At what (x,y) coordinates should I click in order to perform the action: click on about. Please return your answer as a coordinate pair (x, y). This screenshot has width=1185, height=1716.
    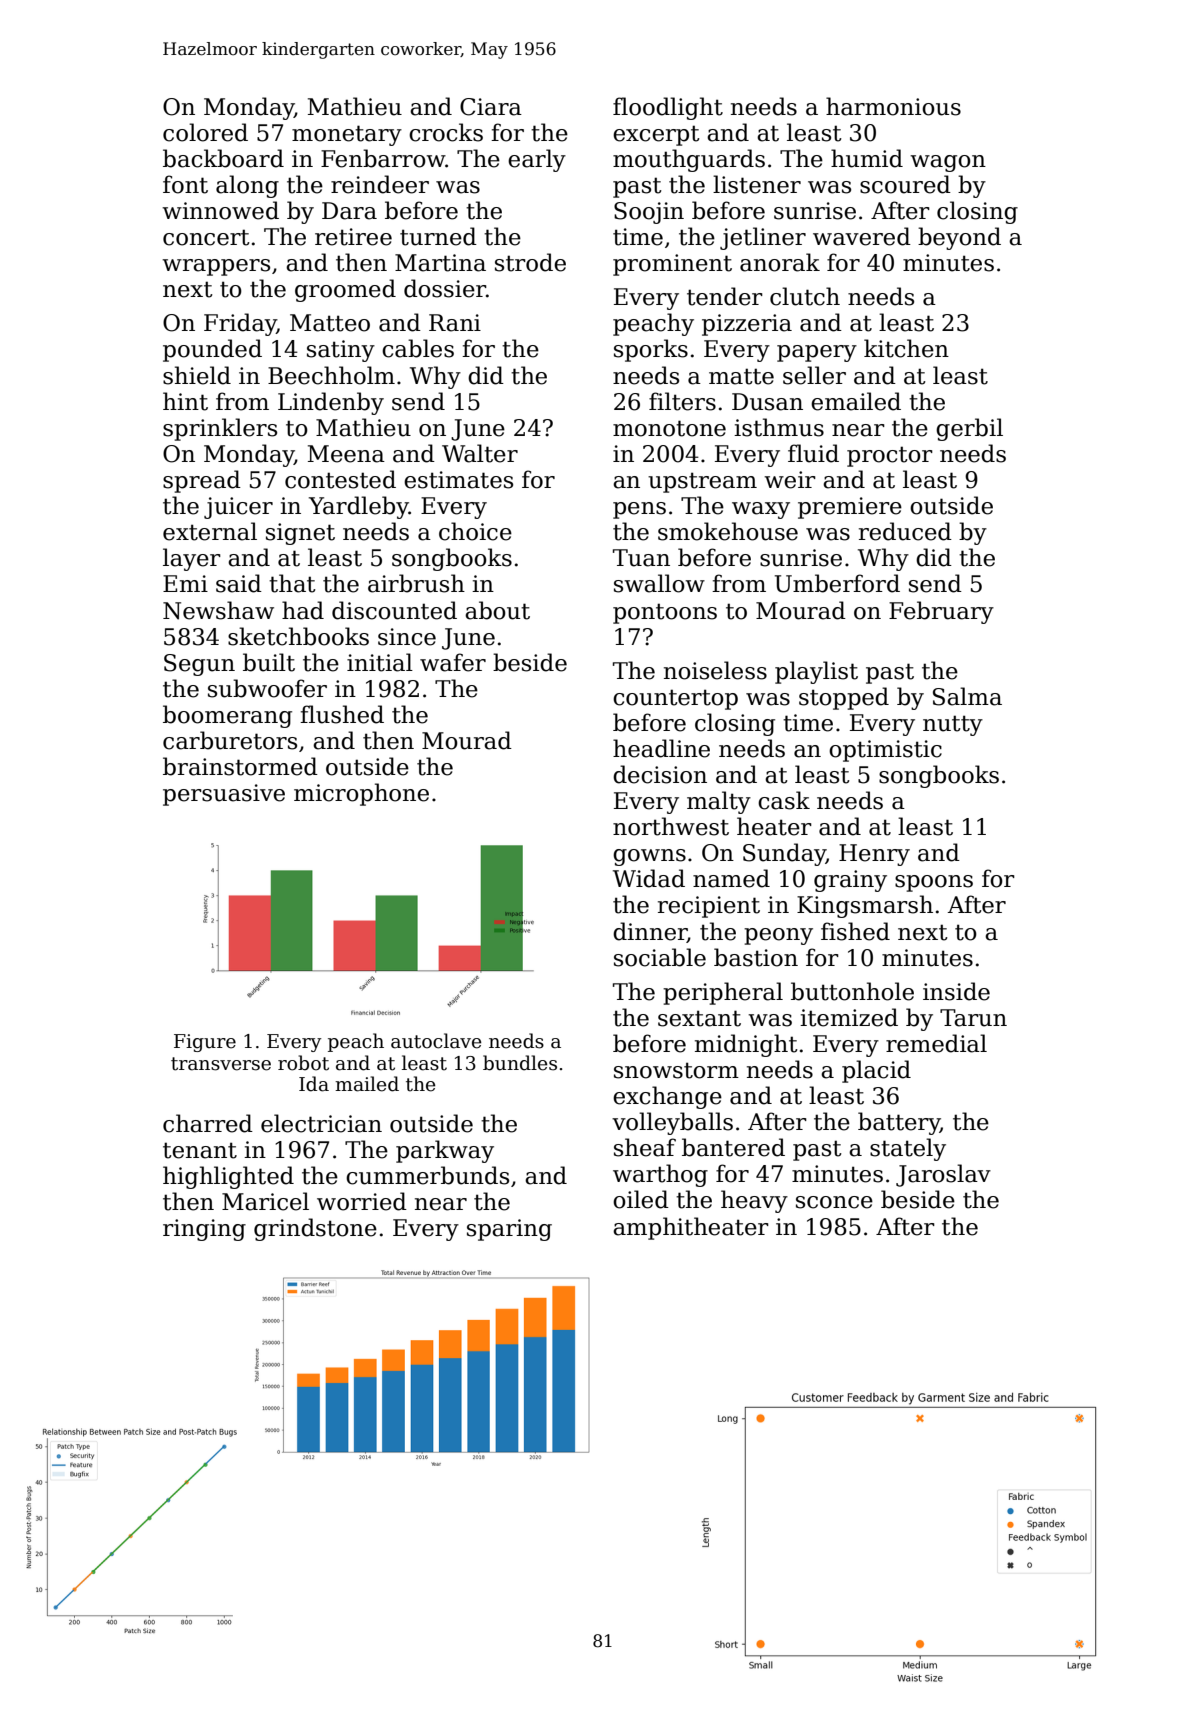
    Looking at the image, I should click on (497, 610).
